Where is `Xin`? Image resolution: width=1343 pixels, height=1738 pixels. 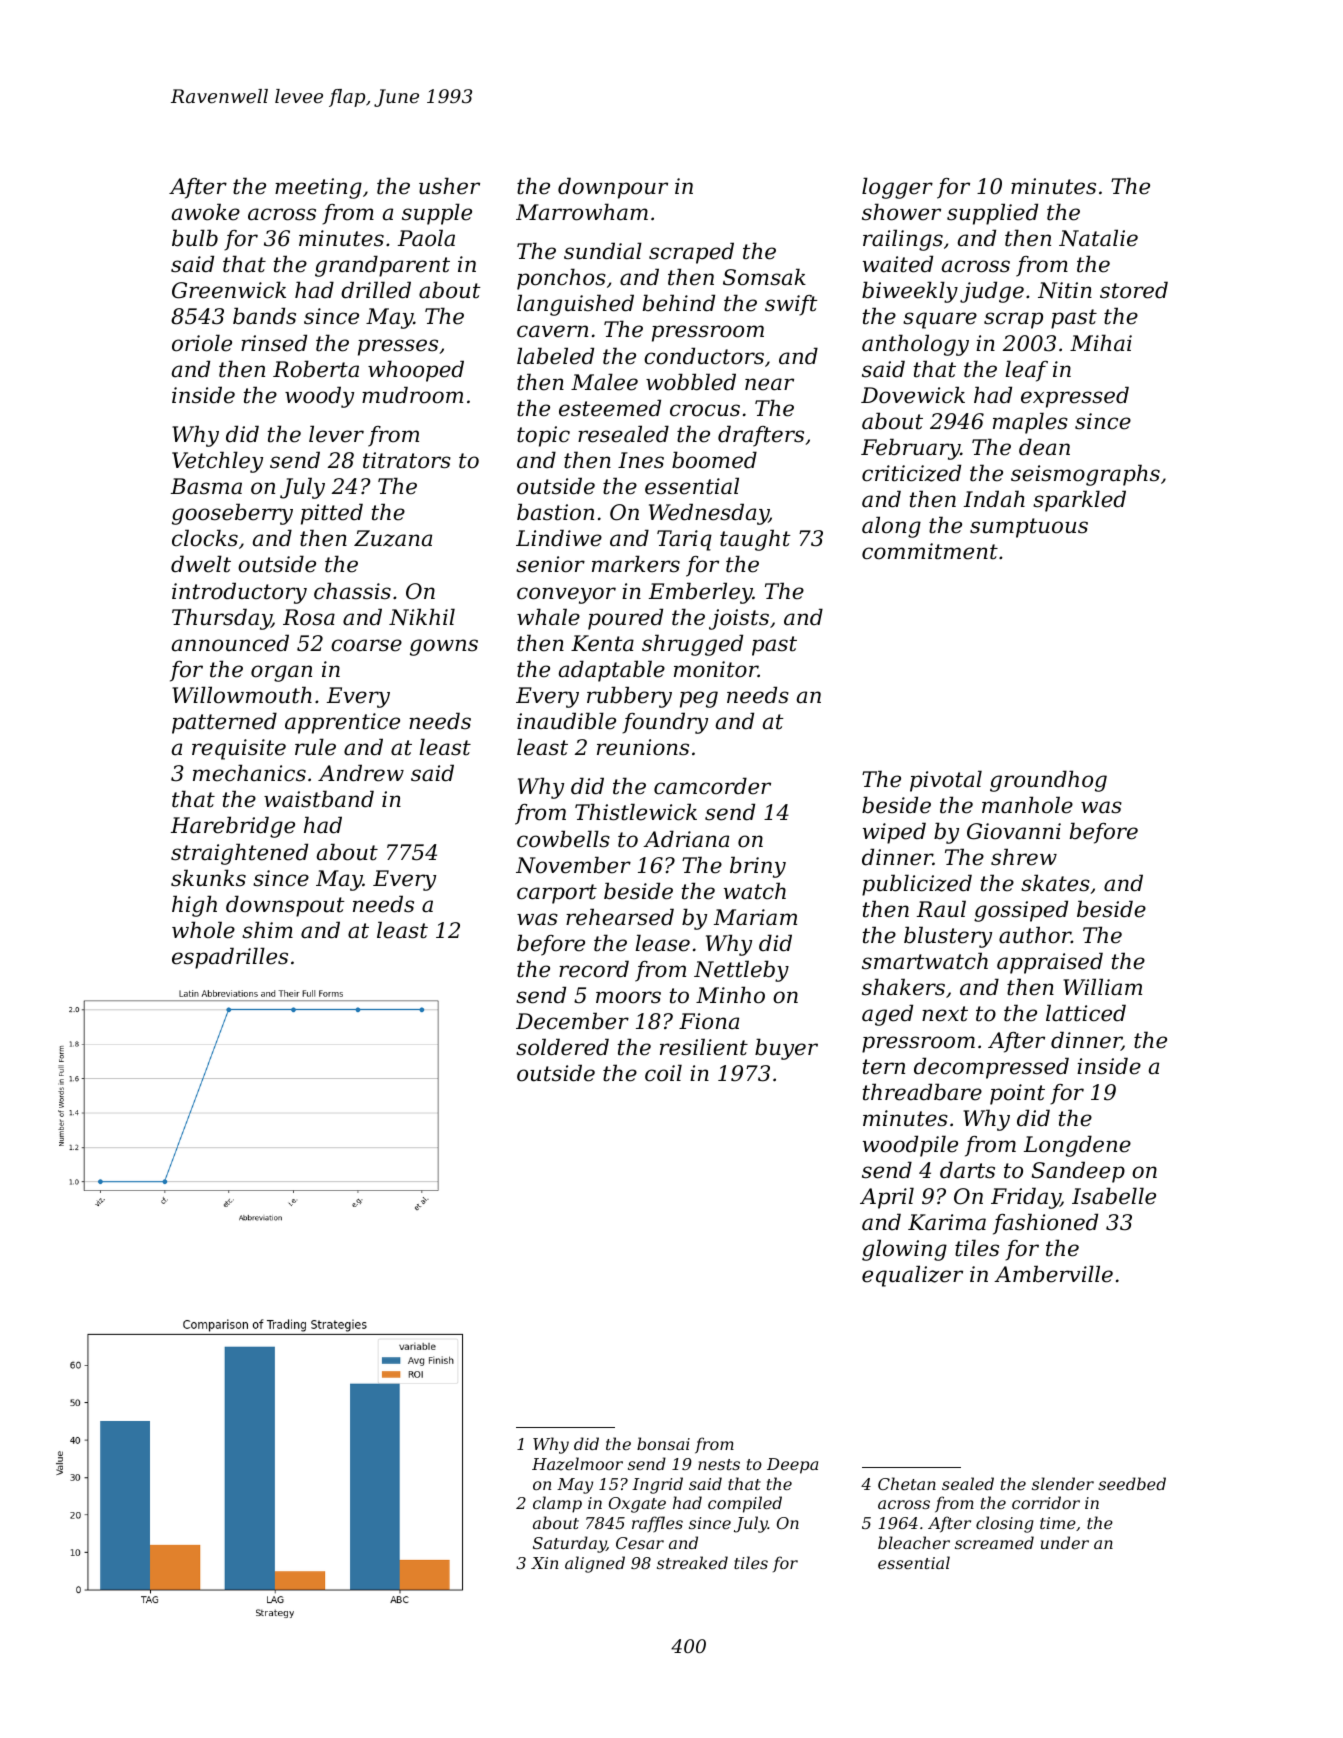 Xin is located at coordinates (544, 1563).
